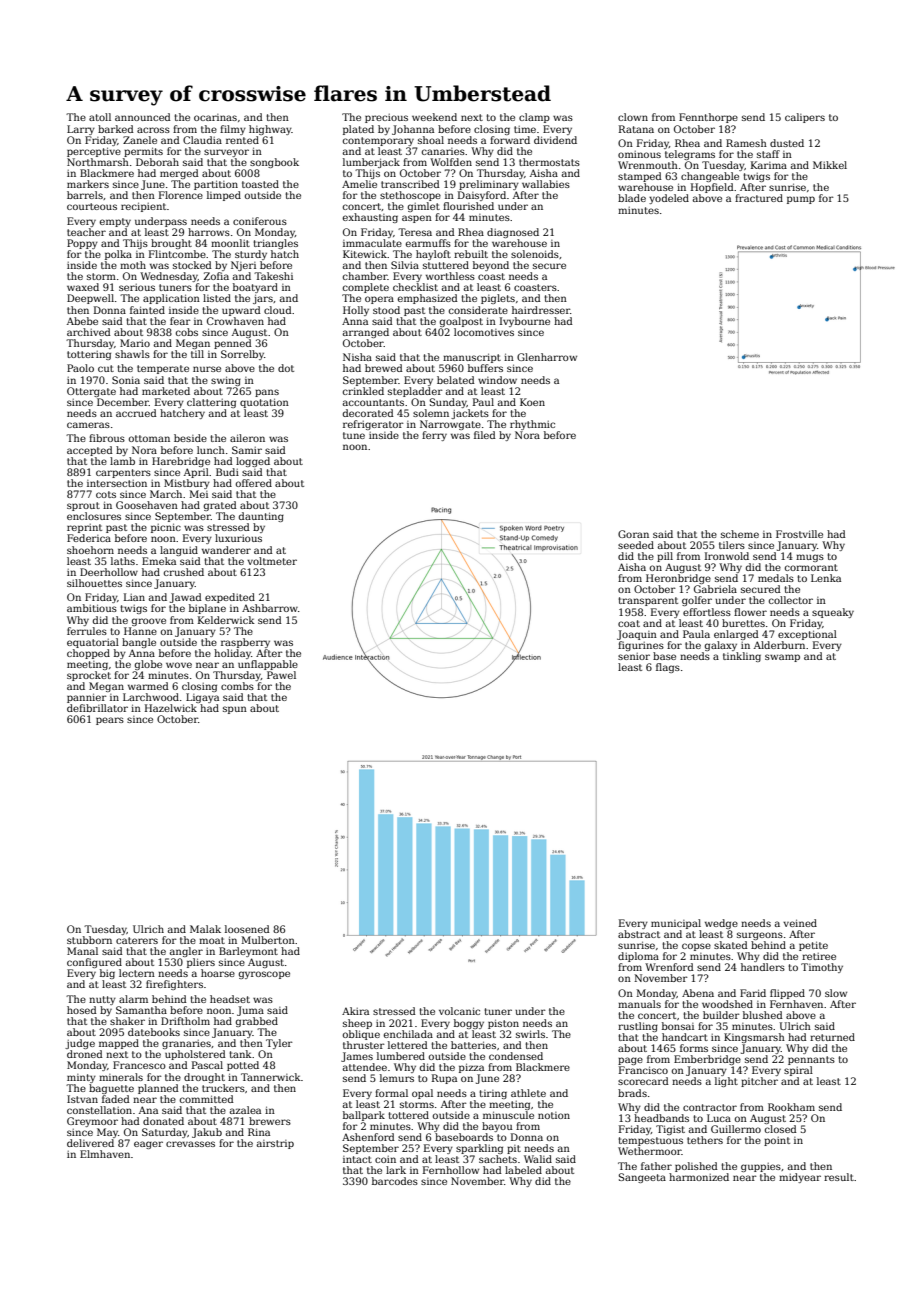  I want to click on Malak, so click(205, 929).
